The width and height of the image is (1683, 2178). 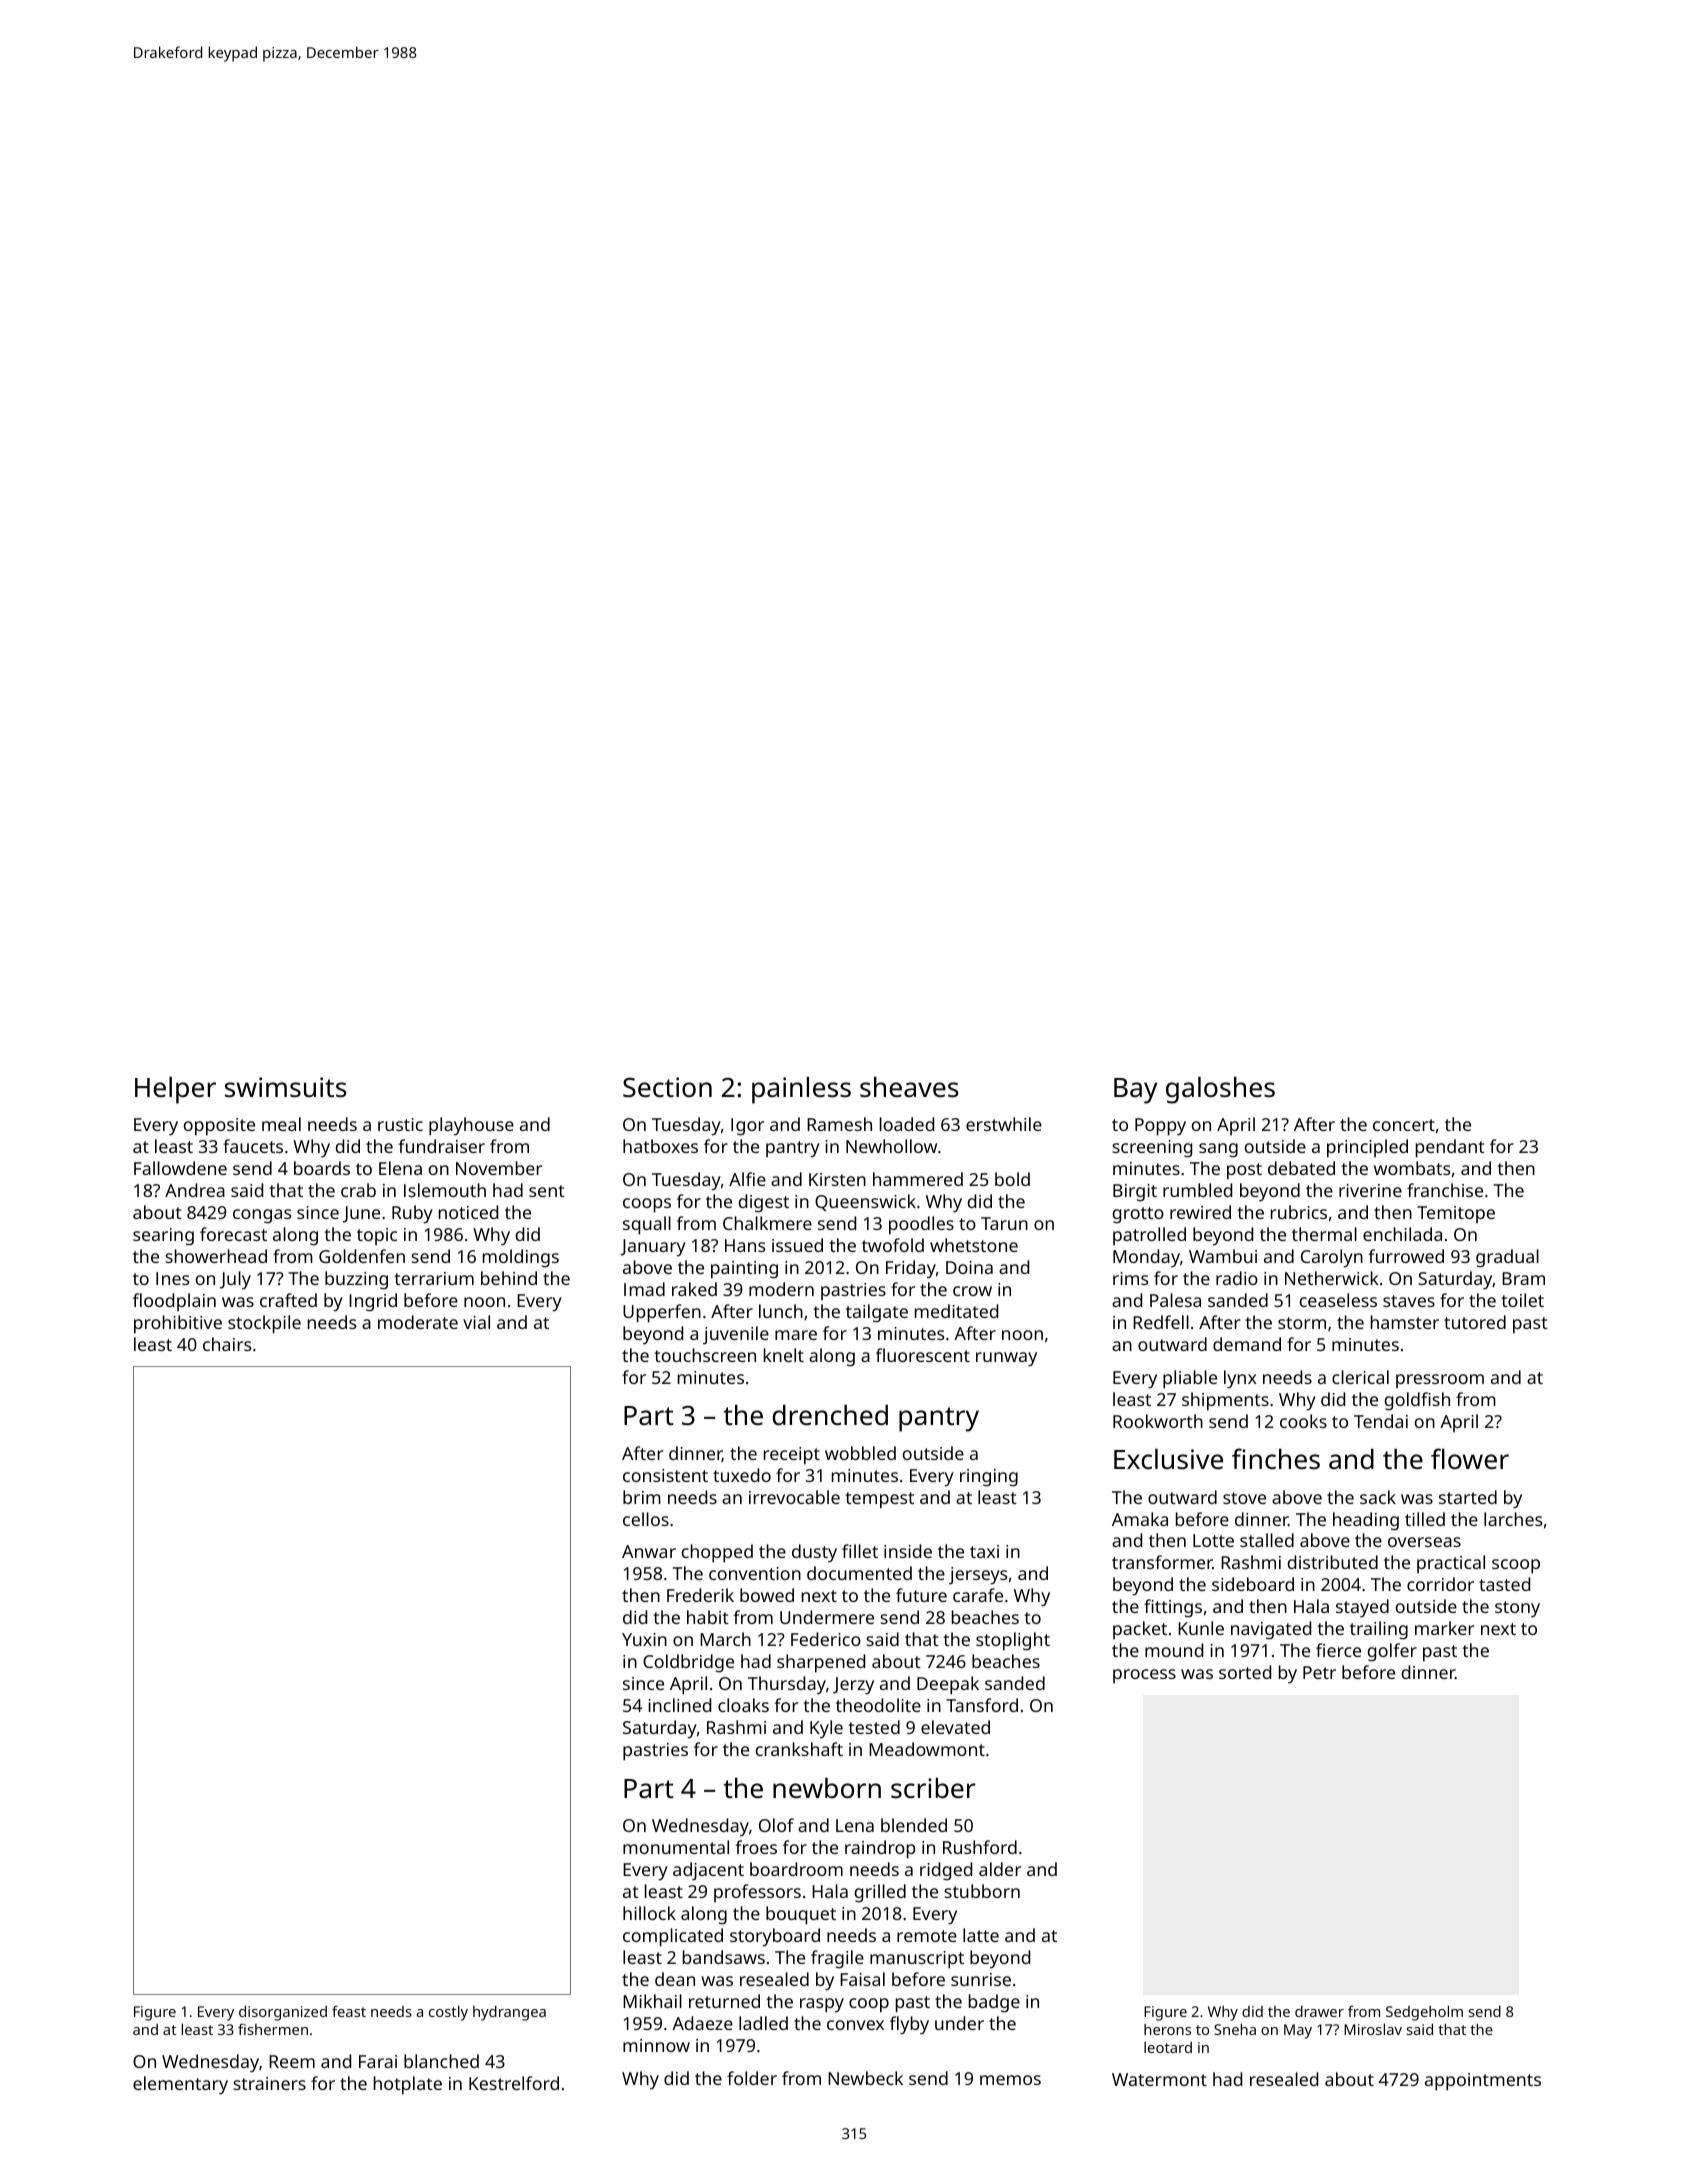 I want to click on memos, so click(x=1010, y=2080).
